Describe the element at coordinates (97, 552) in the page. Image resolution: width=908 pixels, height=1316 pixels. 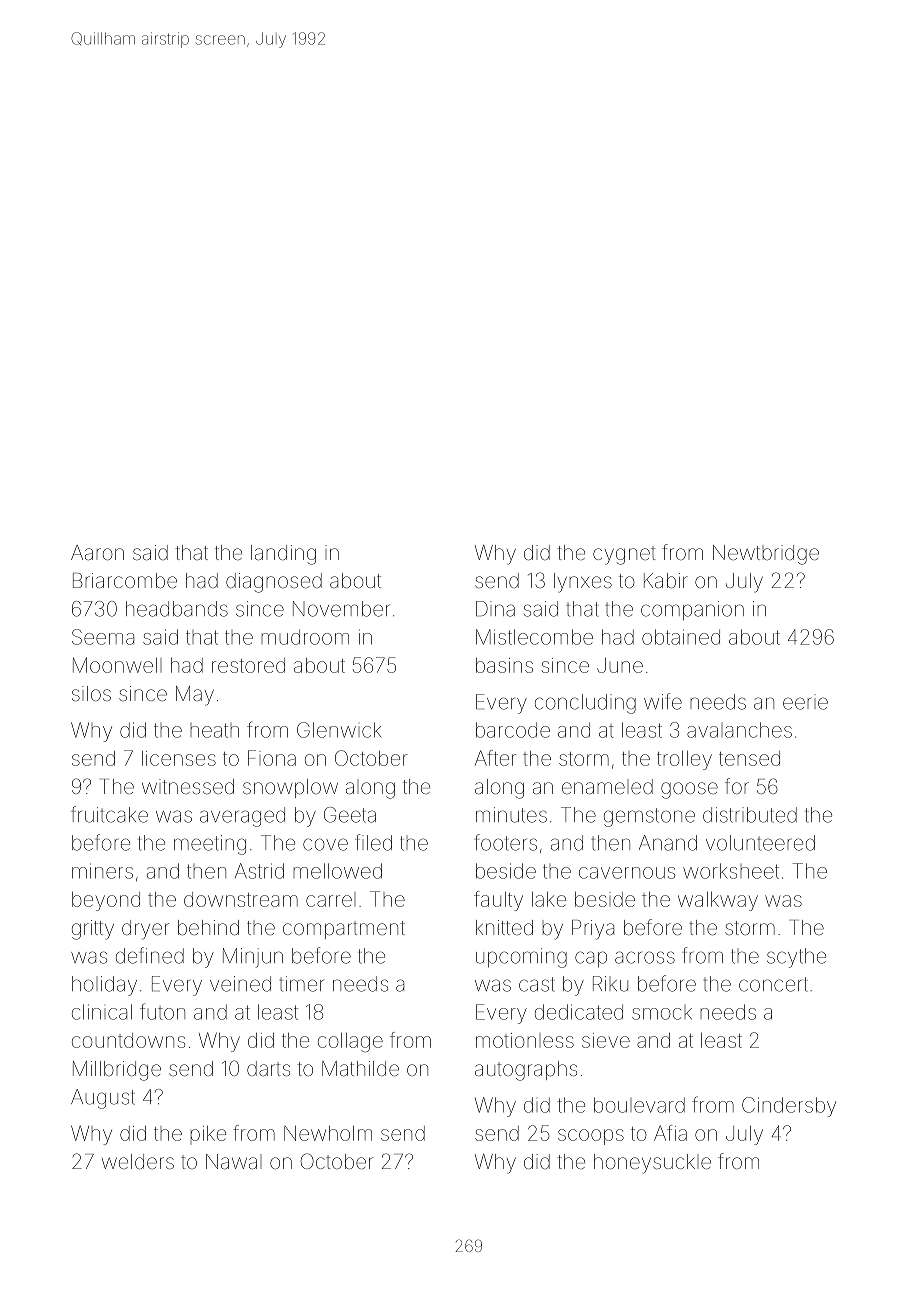
I see `Aaron` at that location.
